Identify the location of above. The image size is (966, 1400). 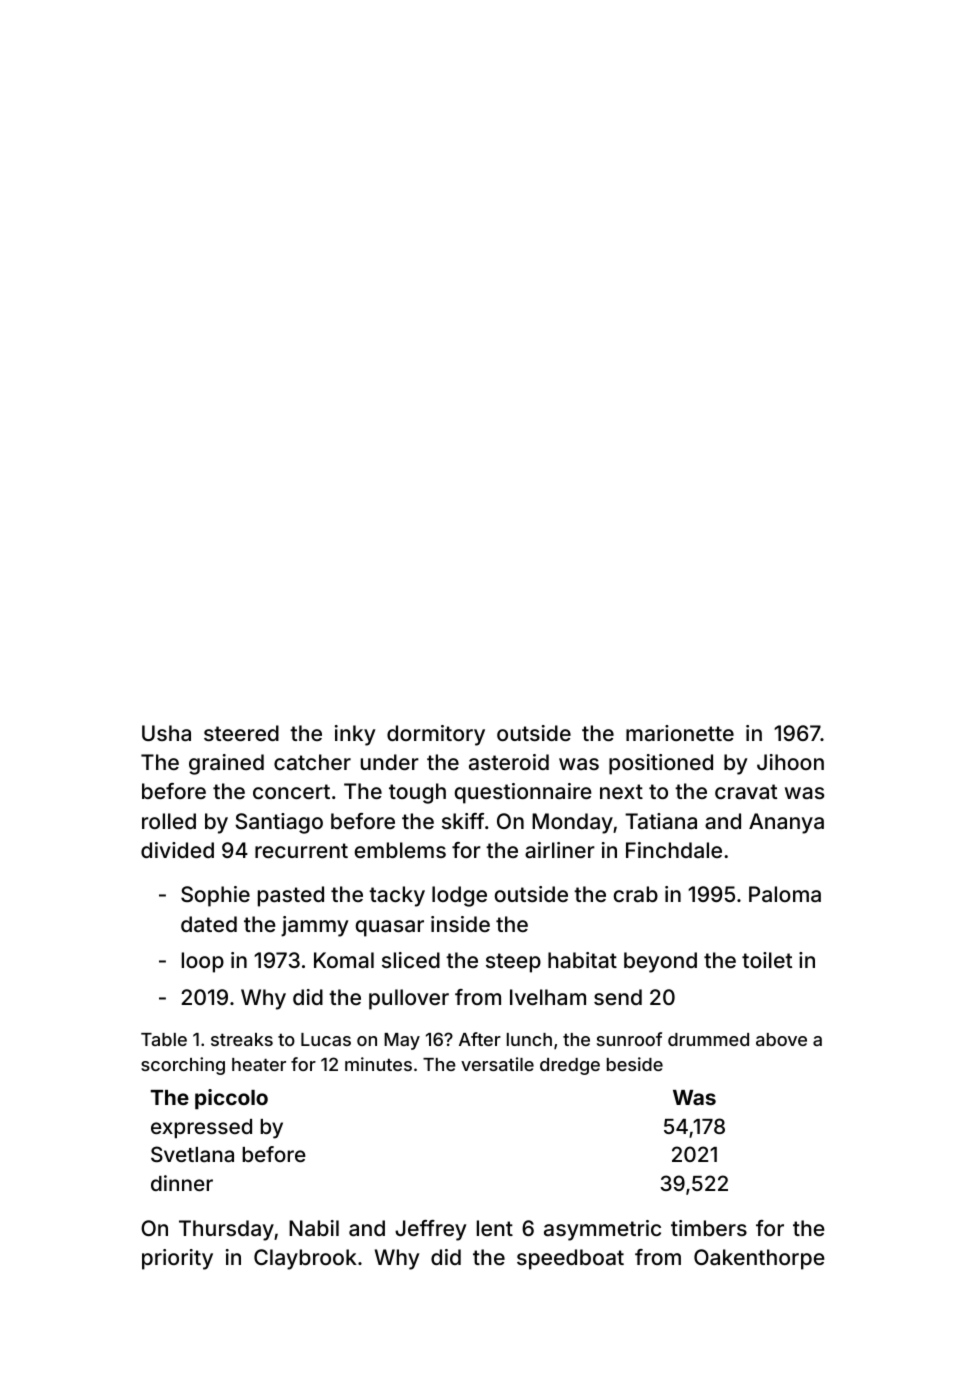
(781, 1039).
